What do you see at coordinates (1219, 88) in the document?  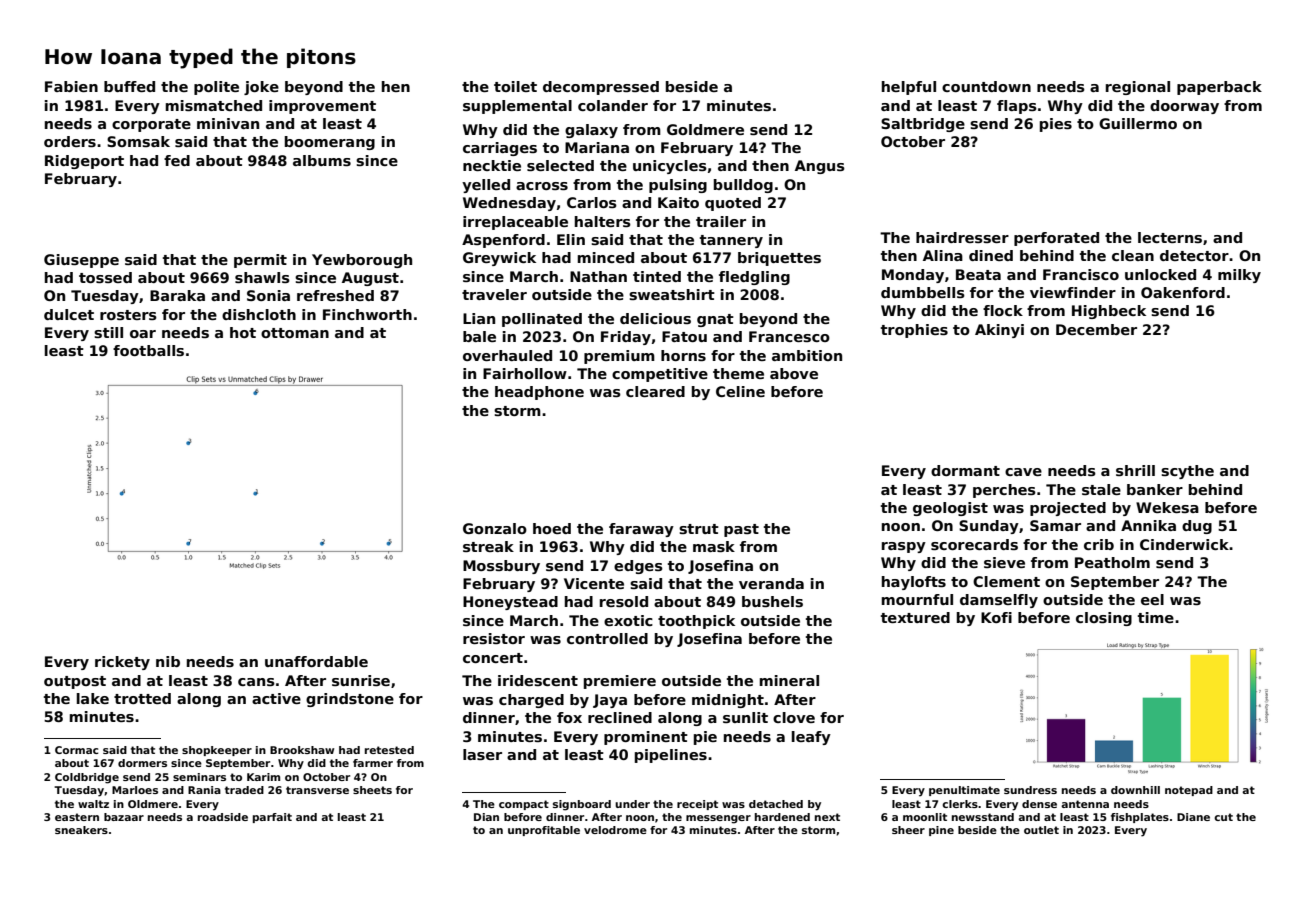 I see `paperback` at bounding box center [1219, 88].
